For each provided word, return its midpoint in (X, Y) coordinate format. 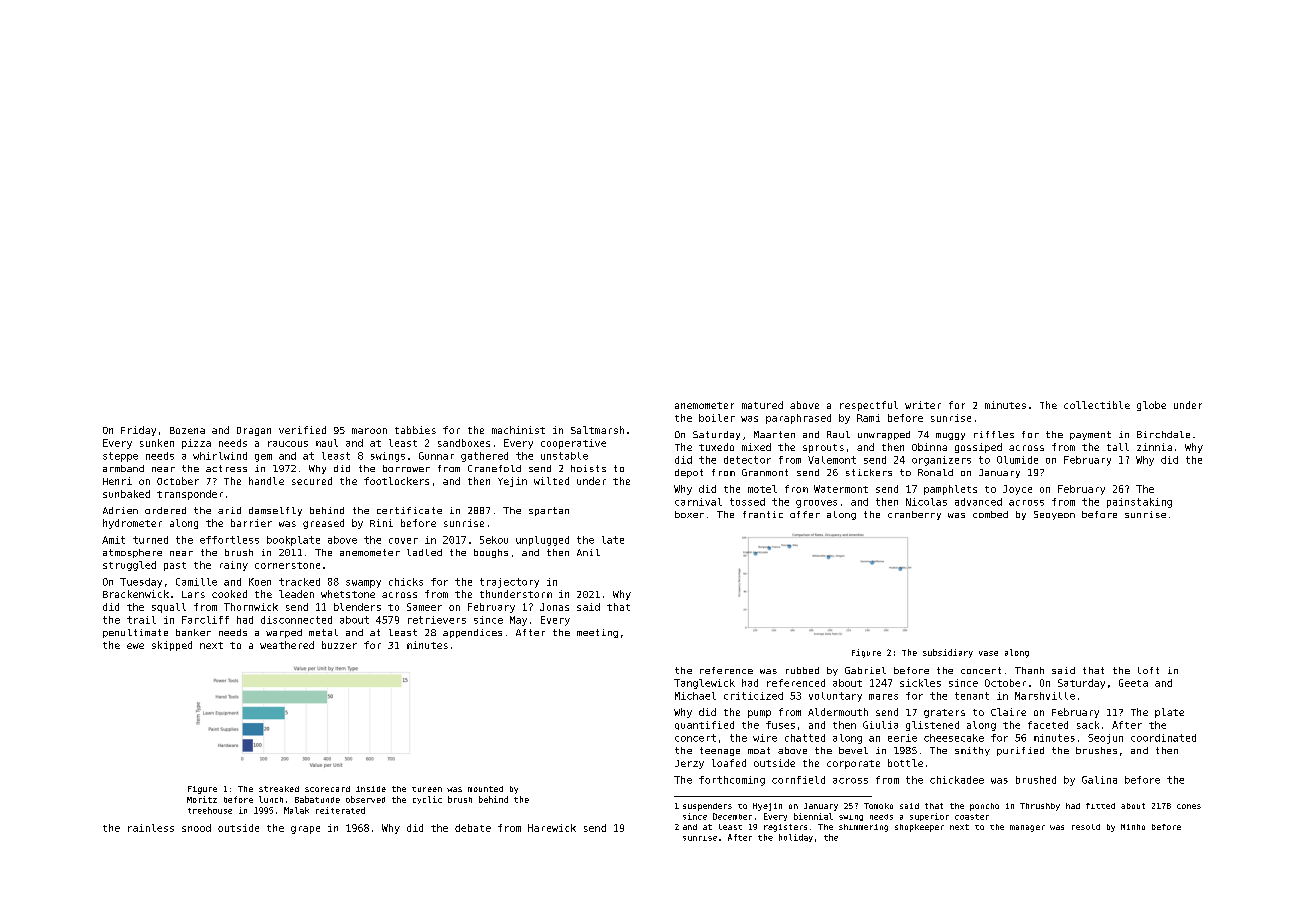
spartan (549, 511)
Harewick (552, 828)
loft (1148, 670)
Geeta (1133, 683)
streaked (279, 789)
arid (229, 510)
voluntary (835, 697)
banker (193, 632)
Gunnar (436, 456)
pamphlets (950, 490)
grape (305, 830)
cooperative (573, 444)
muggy (950, 436)
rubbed (802, 670)
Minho (1133, 827)
